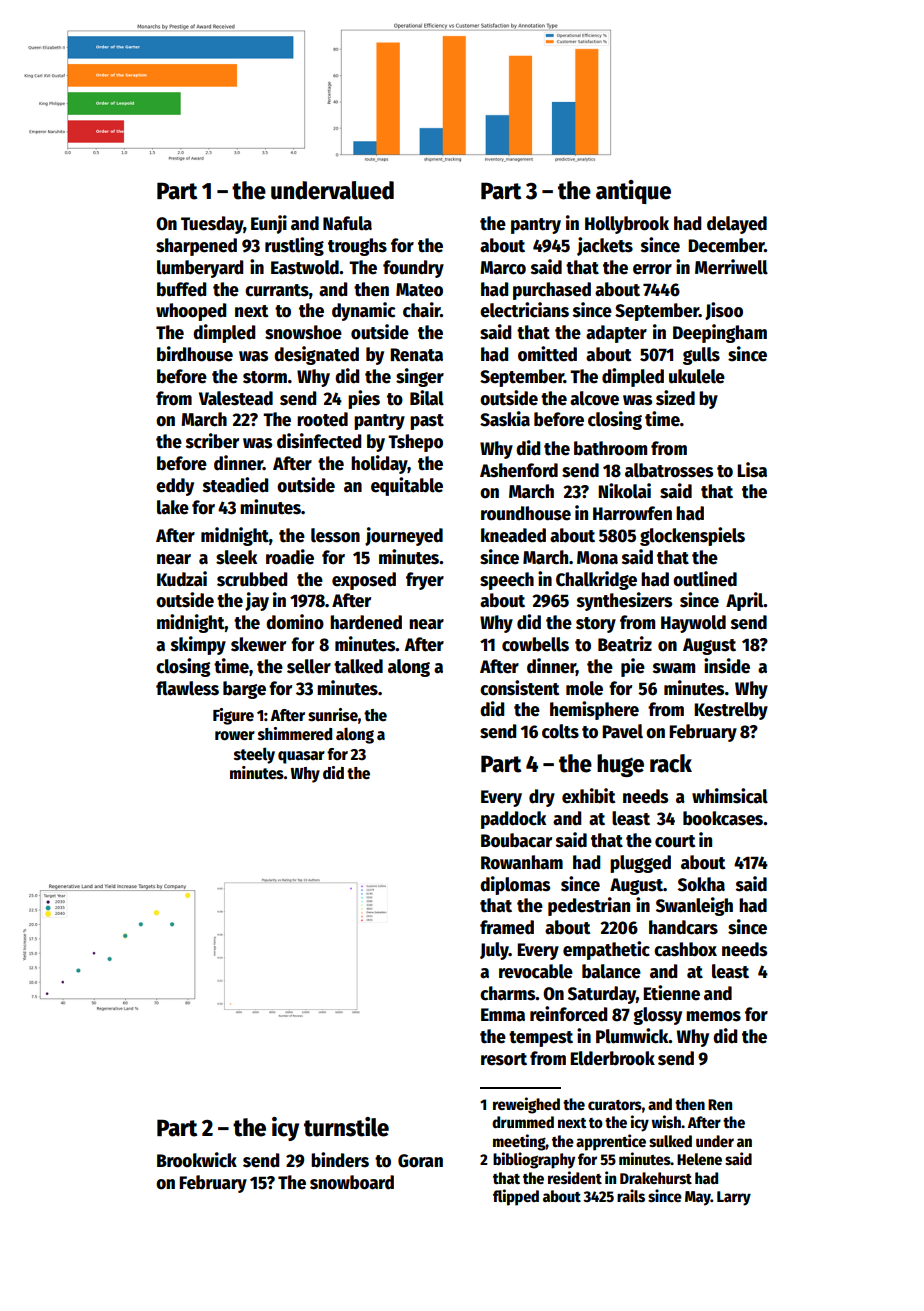 The width and height of the screenshot is (924, 1311). What do you see at coordinates (513, 820) in the screenshot?
I see `paddock` at bounding box center [513, 820].
